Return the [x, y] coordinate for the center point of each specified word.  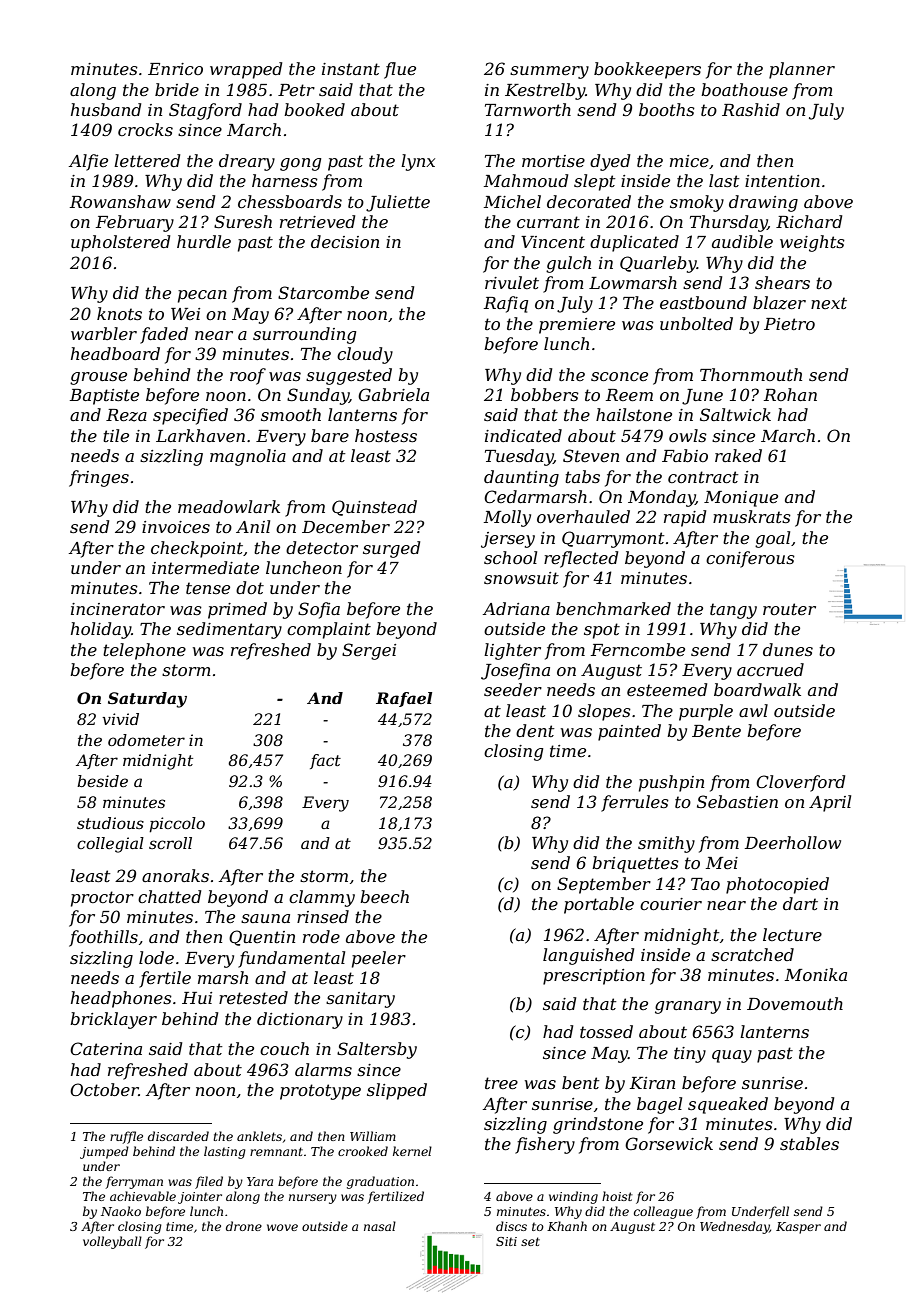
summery [549, 72]
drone [244, 1226]
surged [391, 549]
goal [772, 539]
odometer [146, 740]
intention [782, 181]
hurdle [204, 241]
